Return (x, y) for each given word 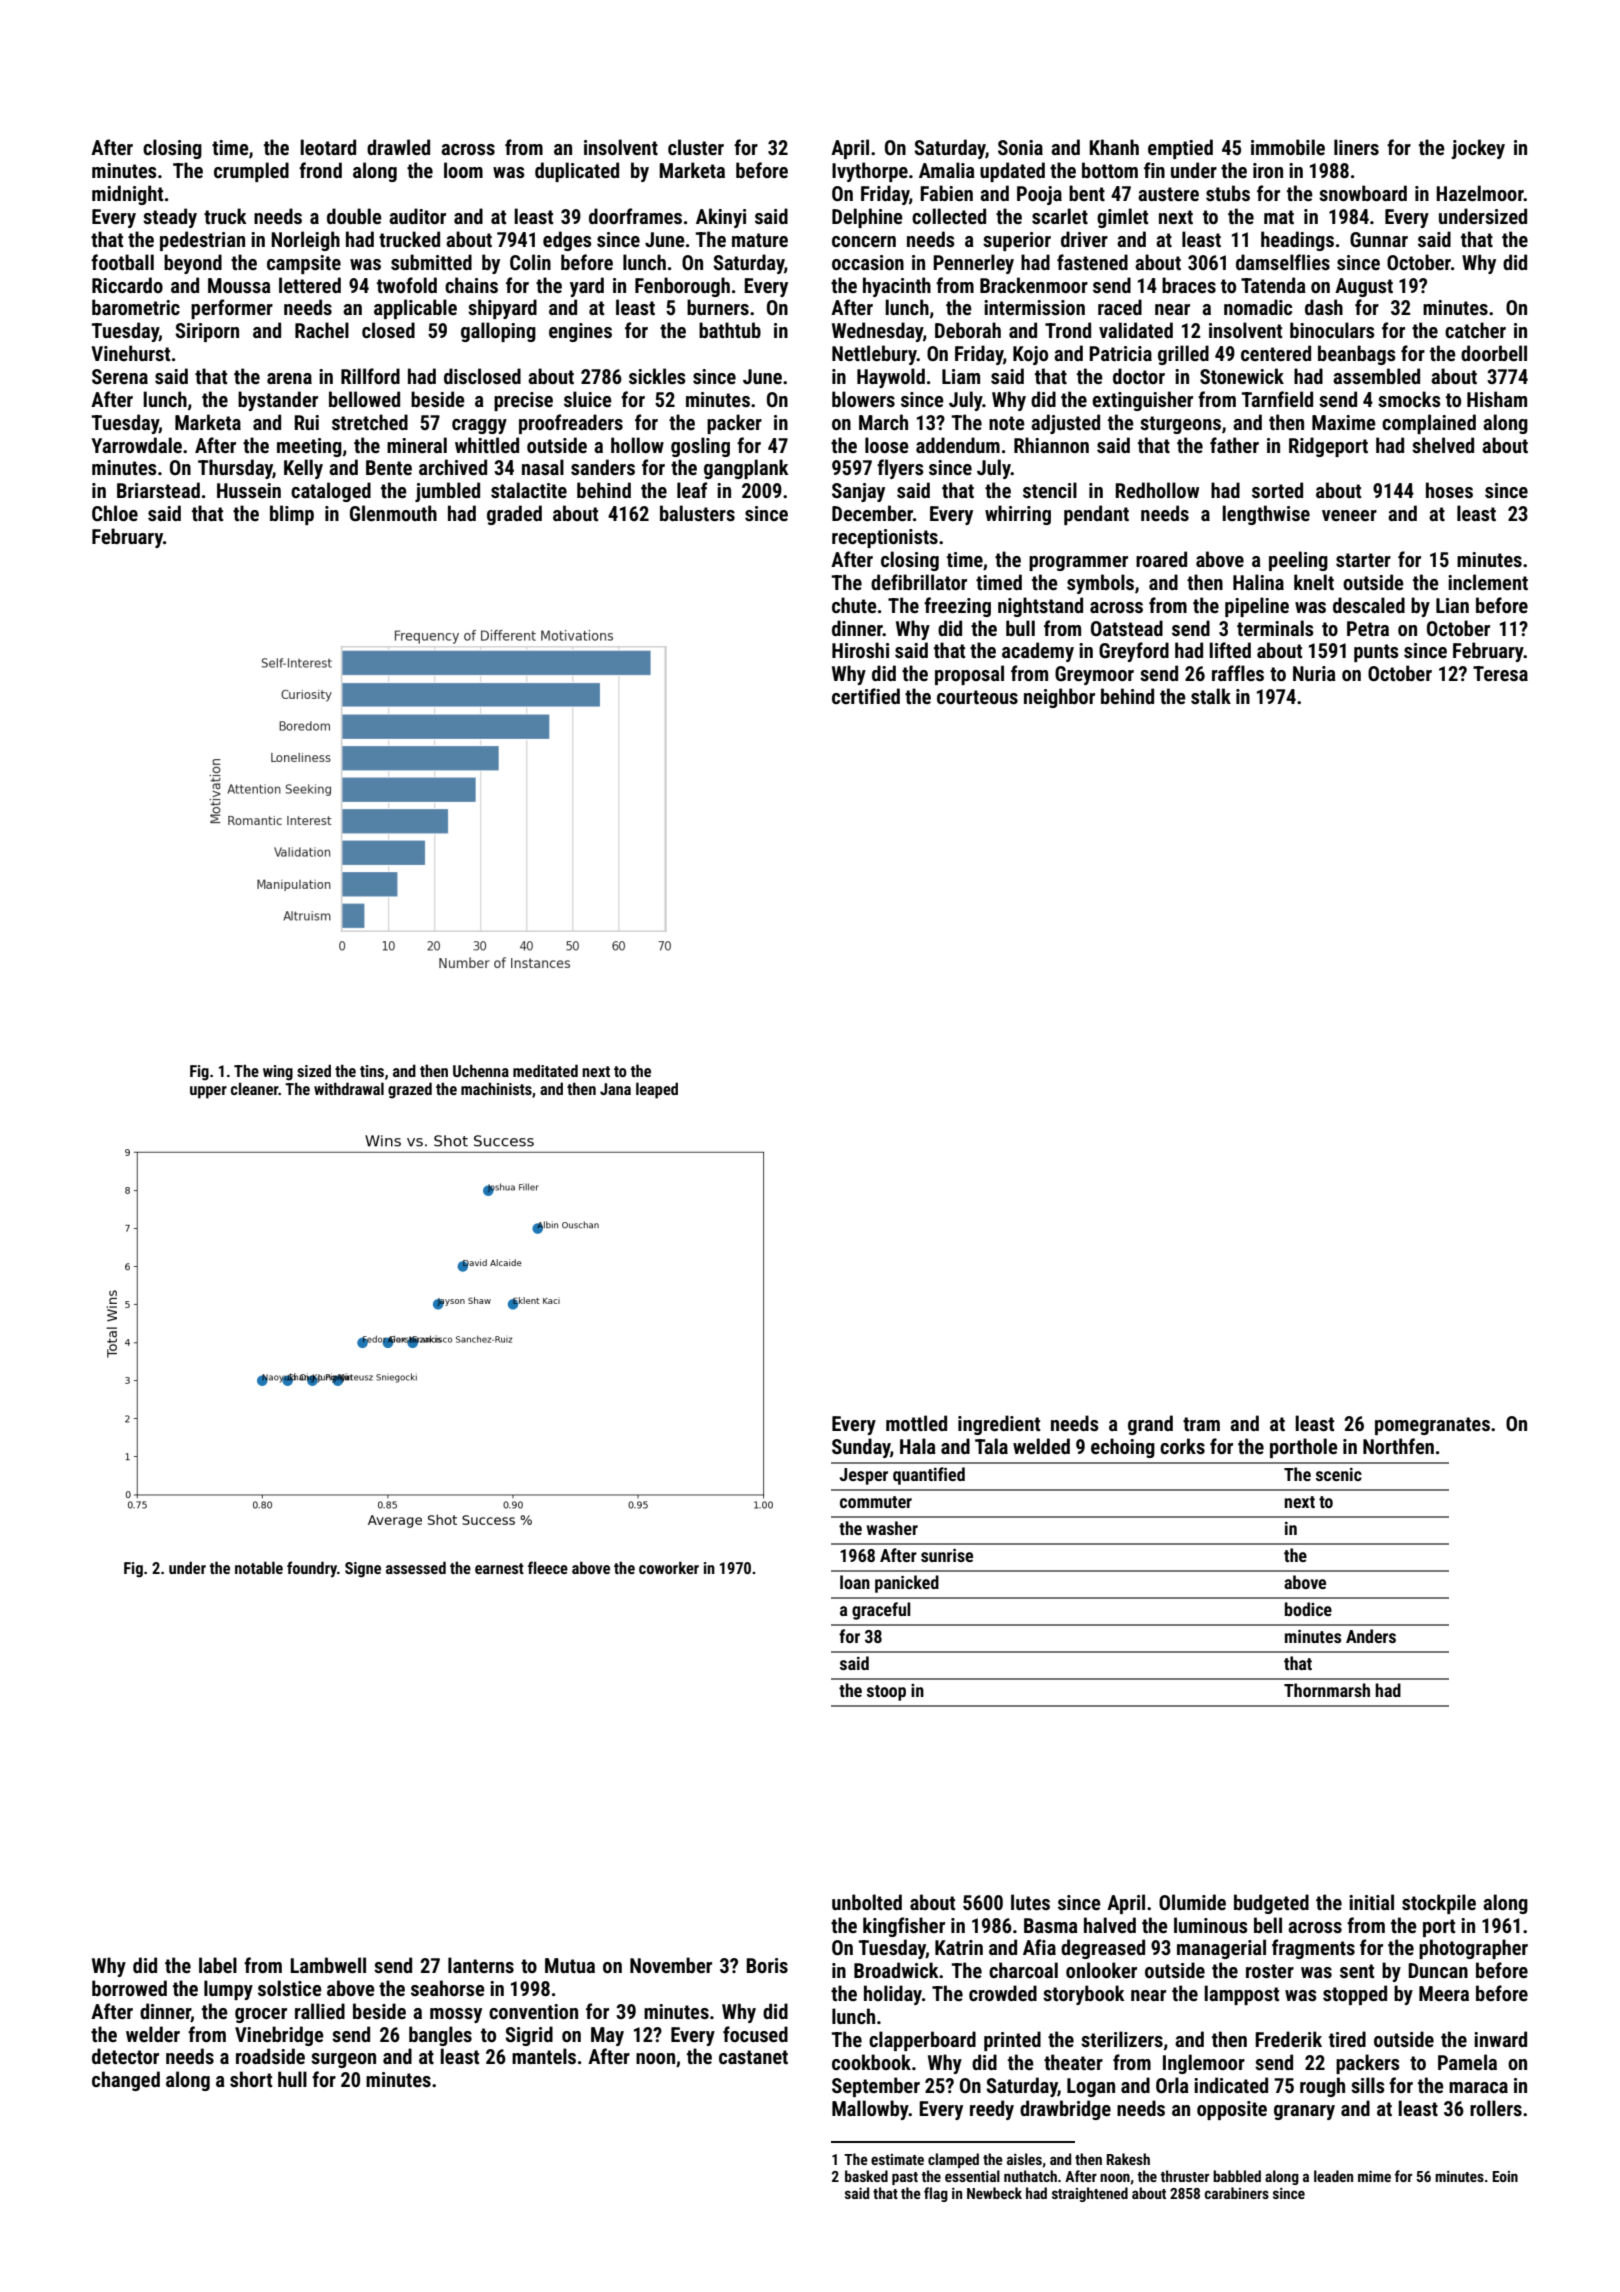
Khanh (1114, 147)
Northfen (1398, 1446)
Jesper (864, 1476)
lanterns (481, 1965)
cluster (696, 147)
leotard (328, 147)
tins (372, 1071)
